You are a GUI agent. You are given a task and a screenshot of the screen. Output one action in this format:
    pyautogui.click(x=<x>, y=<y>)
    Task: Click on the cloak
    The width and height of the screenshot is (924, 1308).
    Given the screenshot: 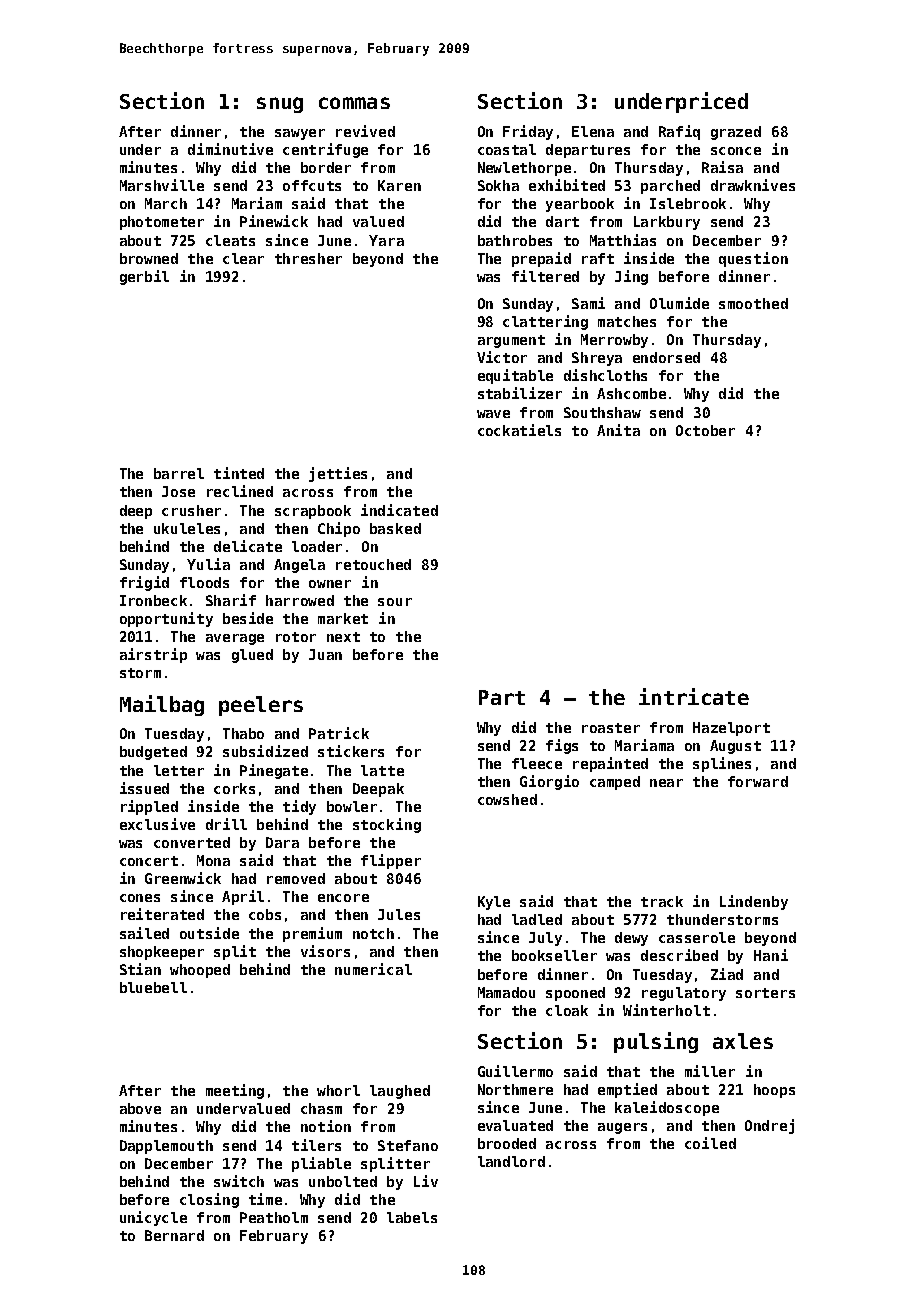 What is the action you would take?
    pyautogui.click(x=567, y=1010)
